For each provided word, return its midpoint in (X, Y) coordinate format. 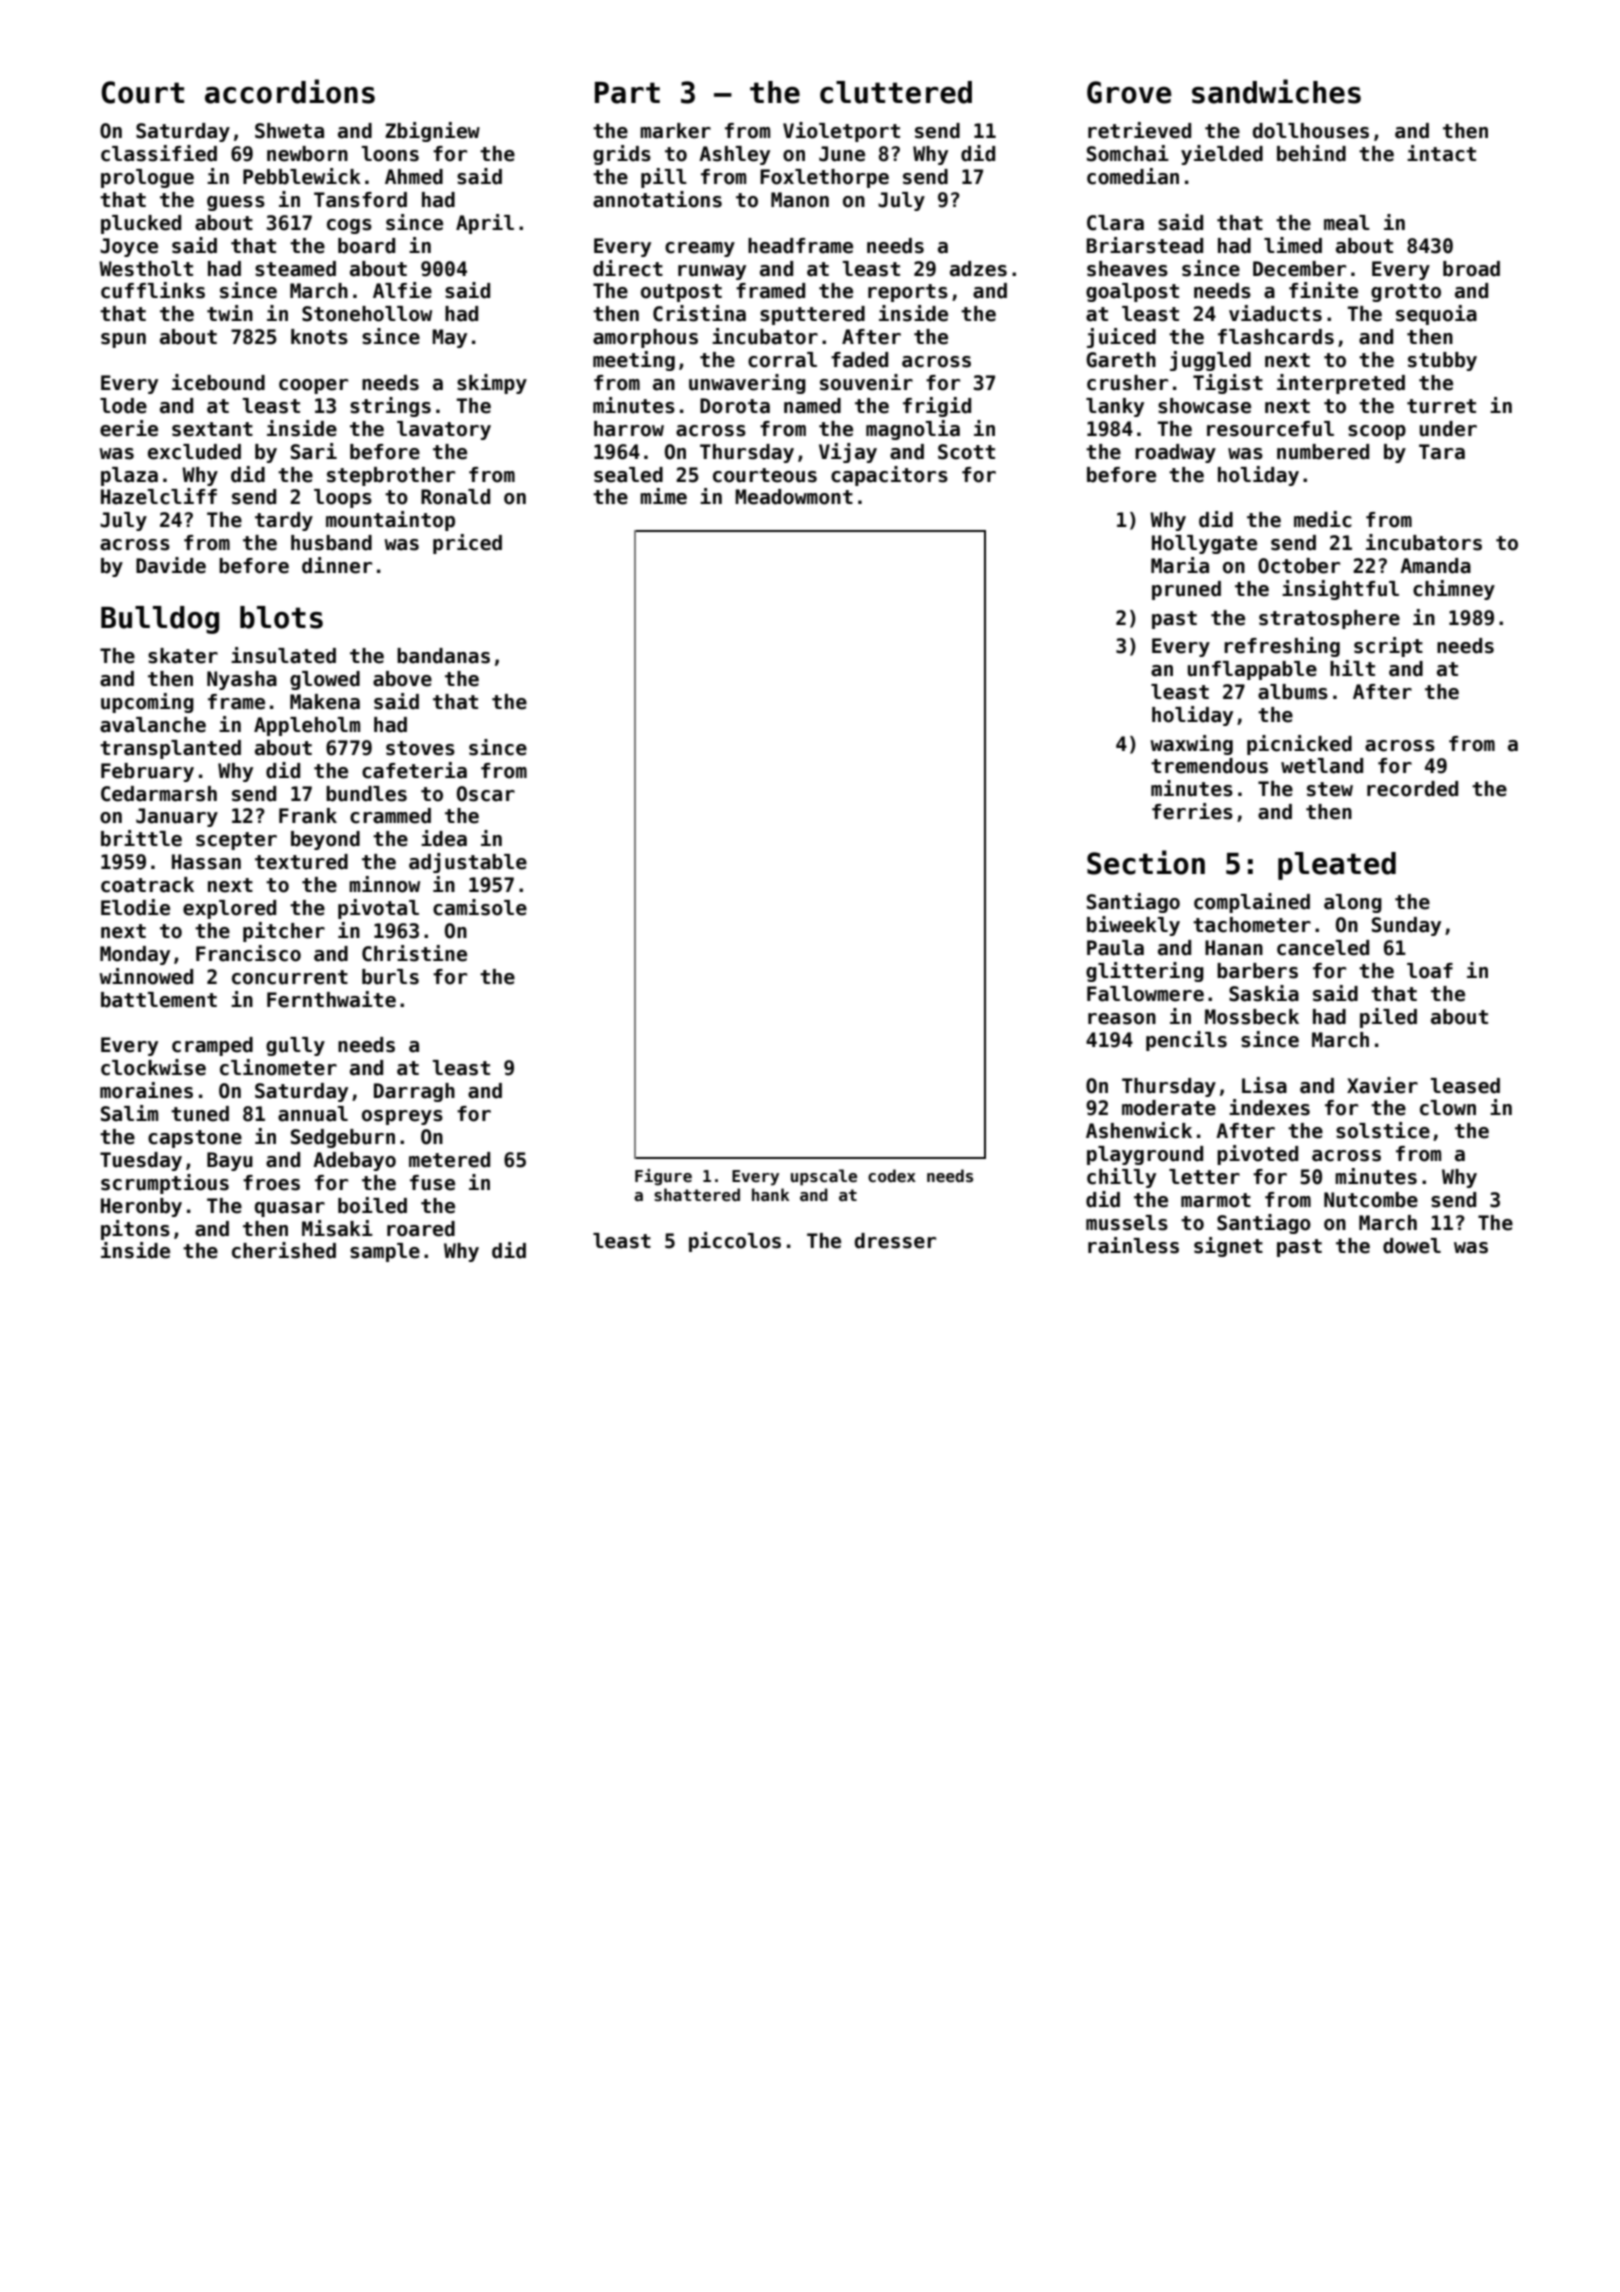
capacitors (889, 476)
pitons (135, 1230)
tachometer (1252, 925)
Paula (1115, 948)
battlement (159, 1000)
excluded (194, 452)
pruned (1186, 590)
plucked (141, 224)
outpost (681, 293)
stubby (1442, 361)
